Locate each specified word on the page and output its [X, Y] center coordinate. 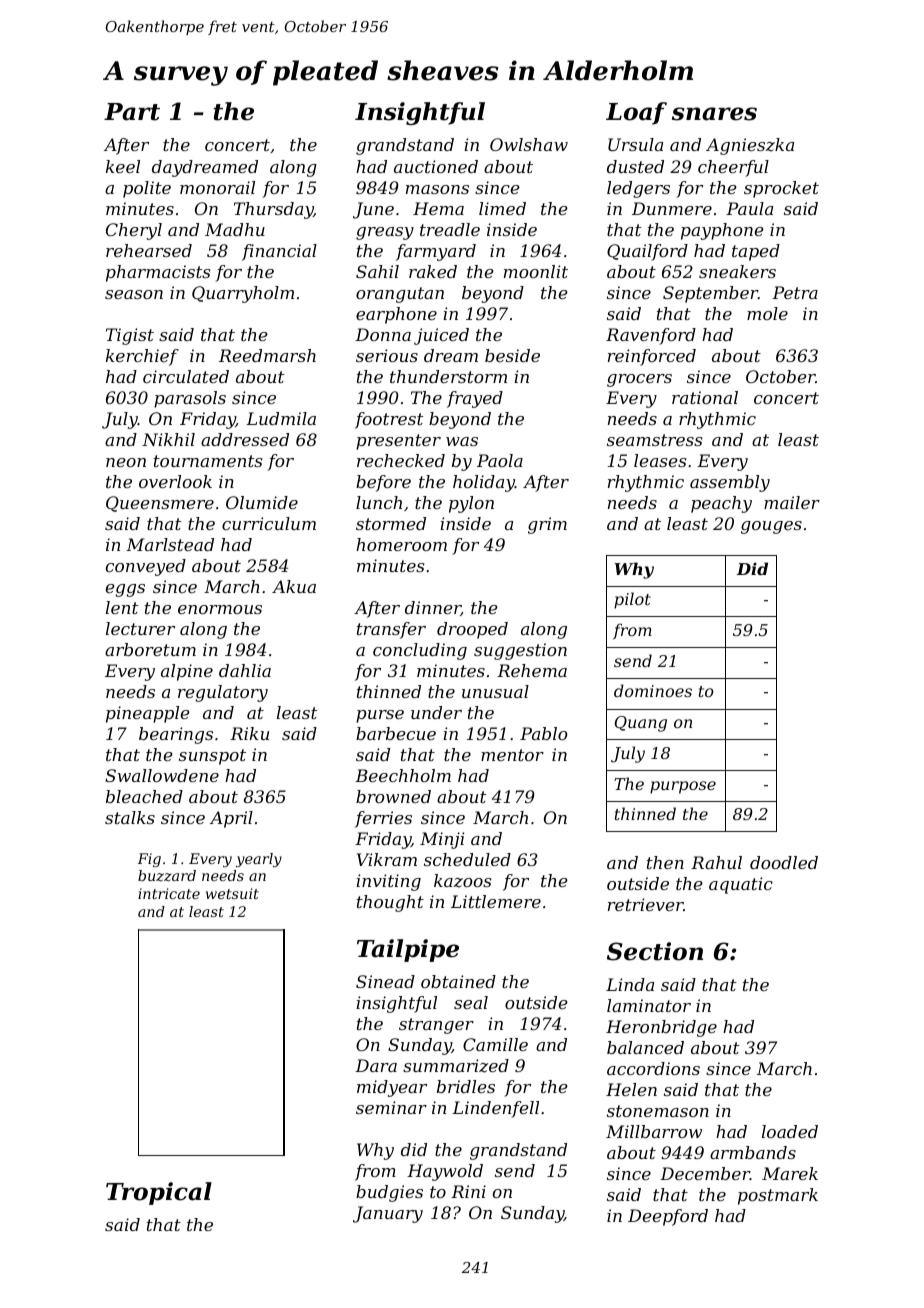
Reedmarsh [267, 355]
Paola [500, 460]
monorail [217, 187]
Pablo [544, 733]
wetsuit [232, 893]
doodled [784, 862]
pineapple [148, 714]
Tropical [159, 1193]
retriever [646, 904]
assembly [730, 483]
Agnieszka [750, 146]
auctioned [436, 166]
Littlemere [496, 901]
